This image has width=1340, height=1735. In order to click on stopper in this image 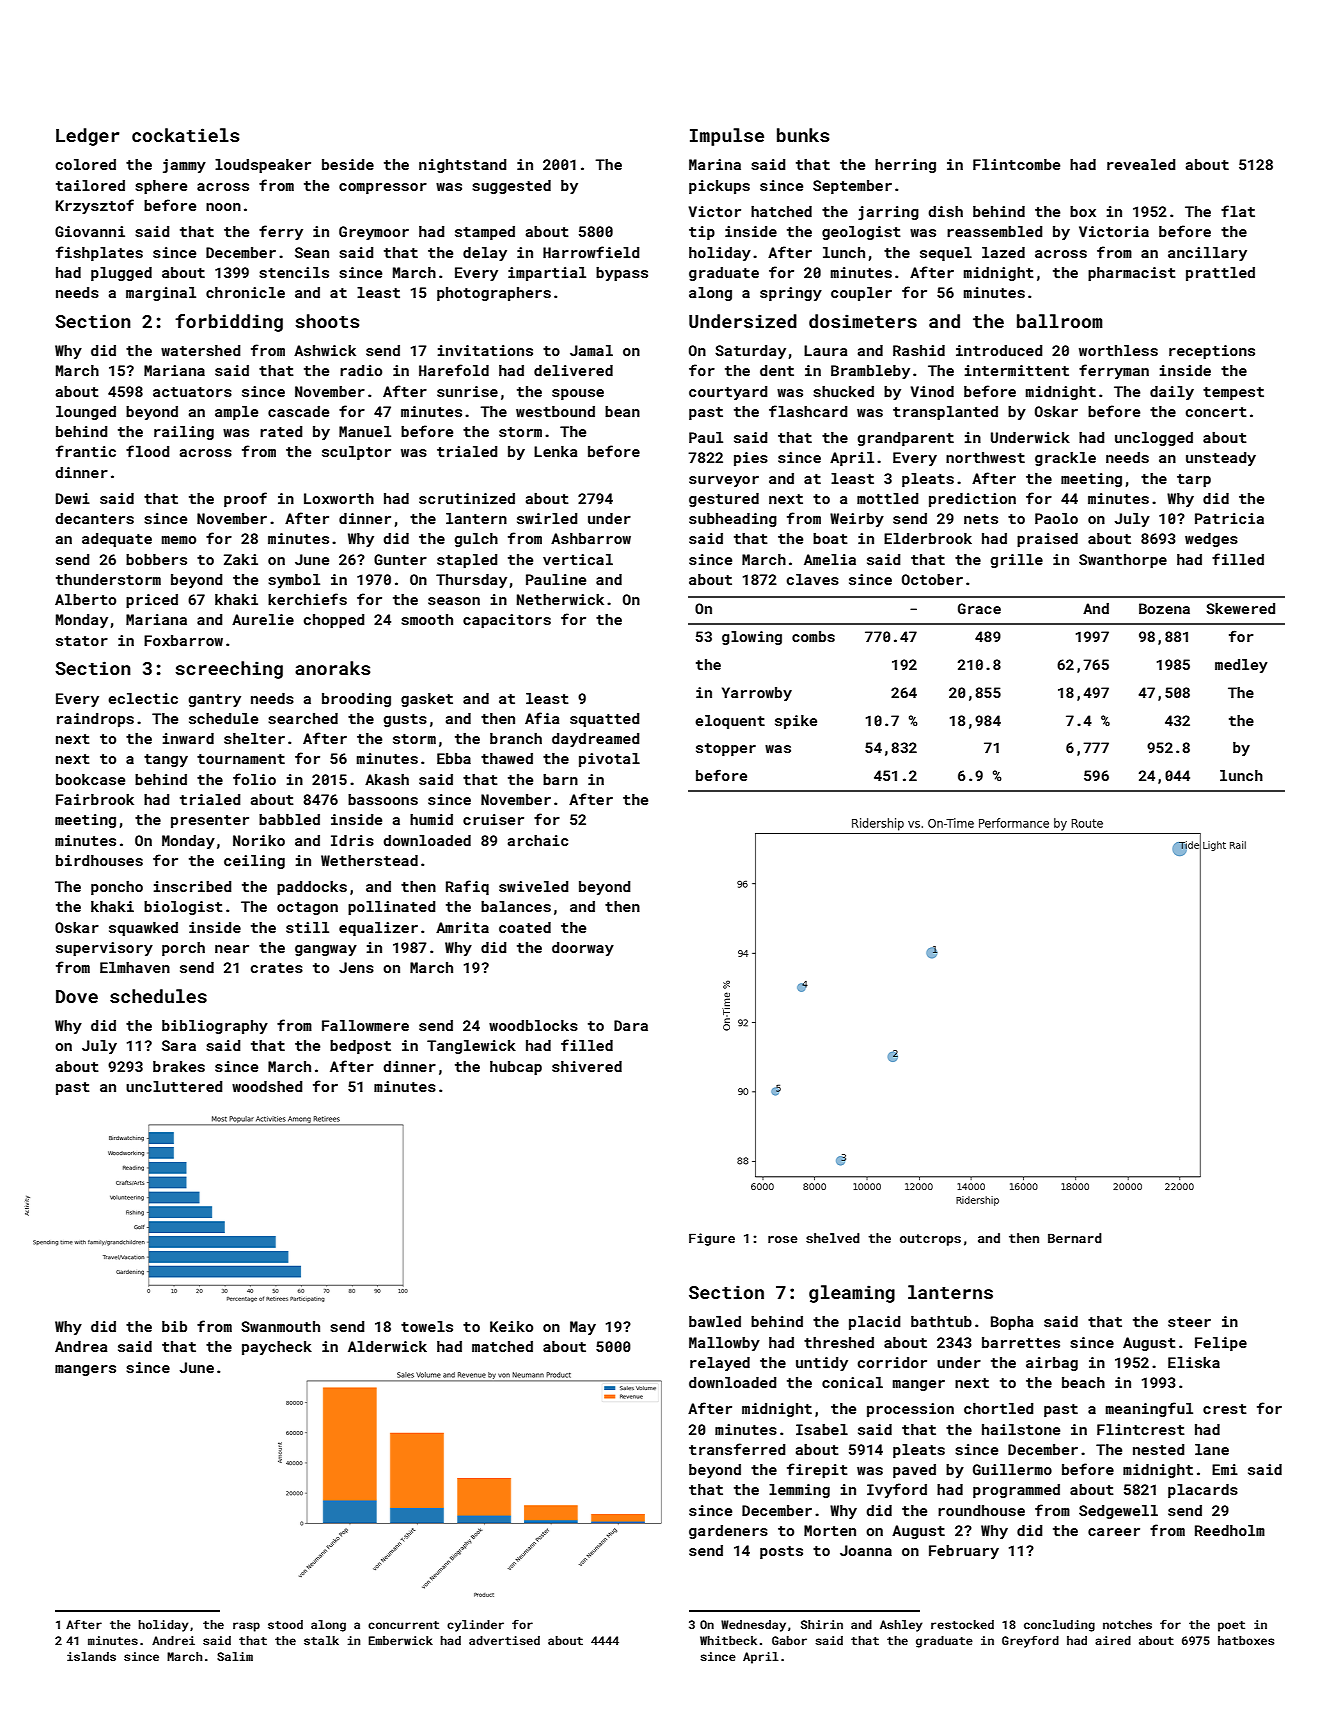, I will do `click(726, 749)`.
